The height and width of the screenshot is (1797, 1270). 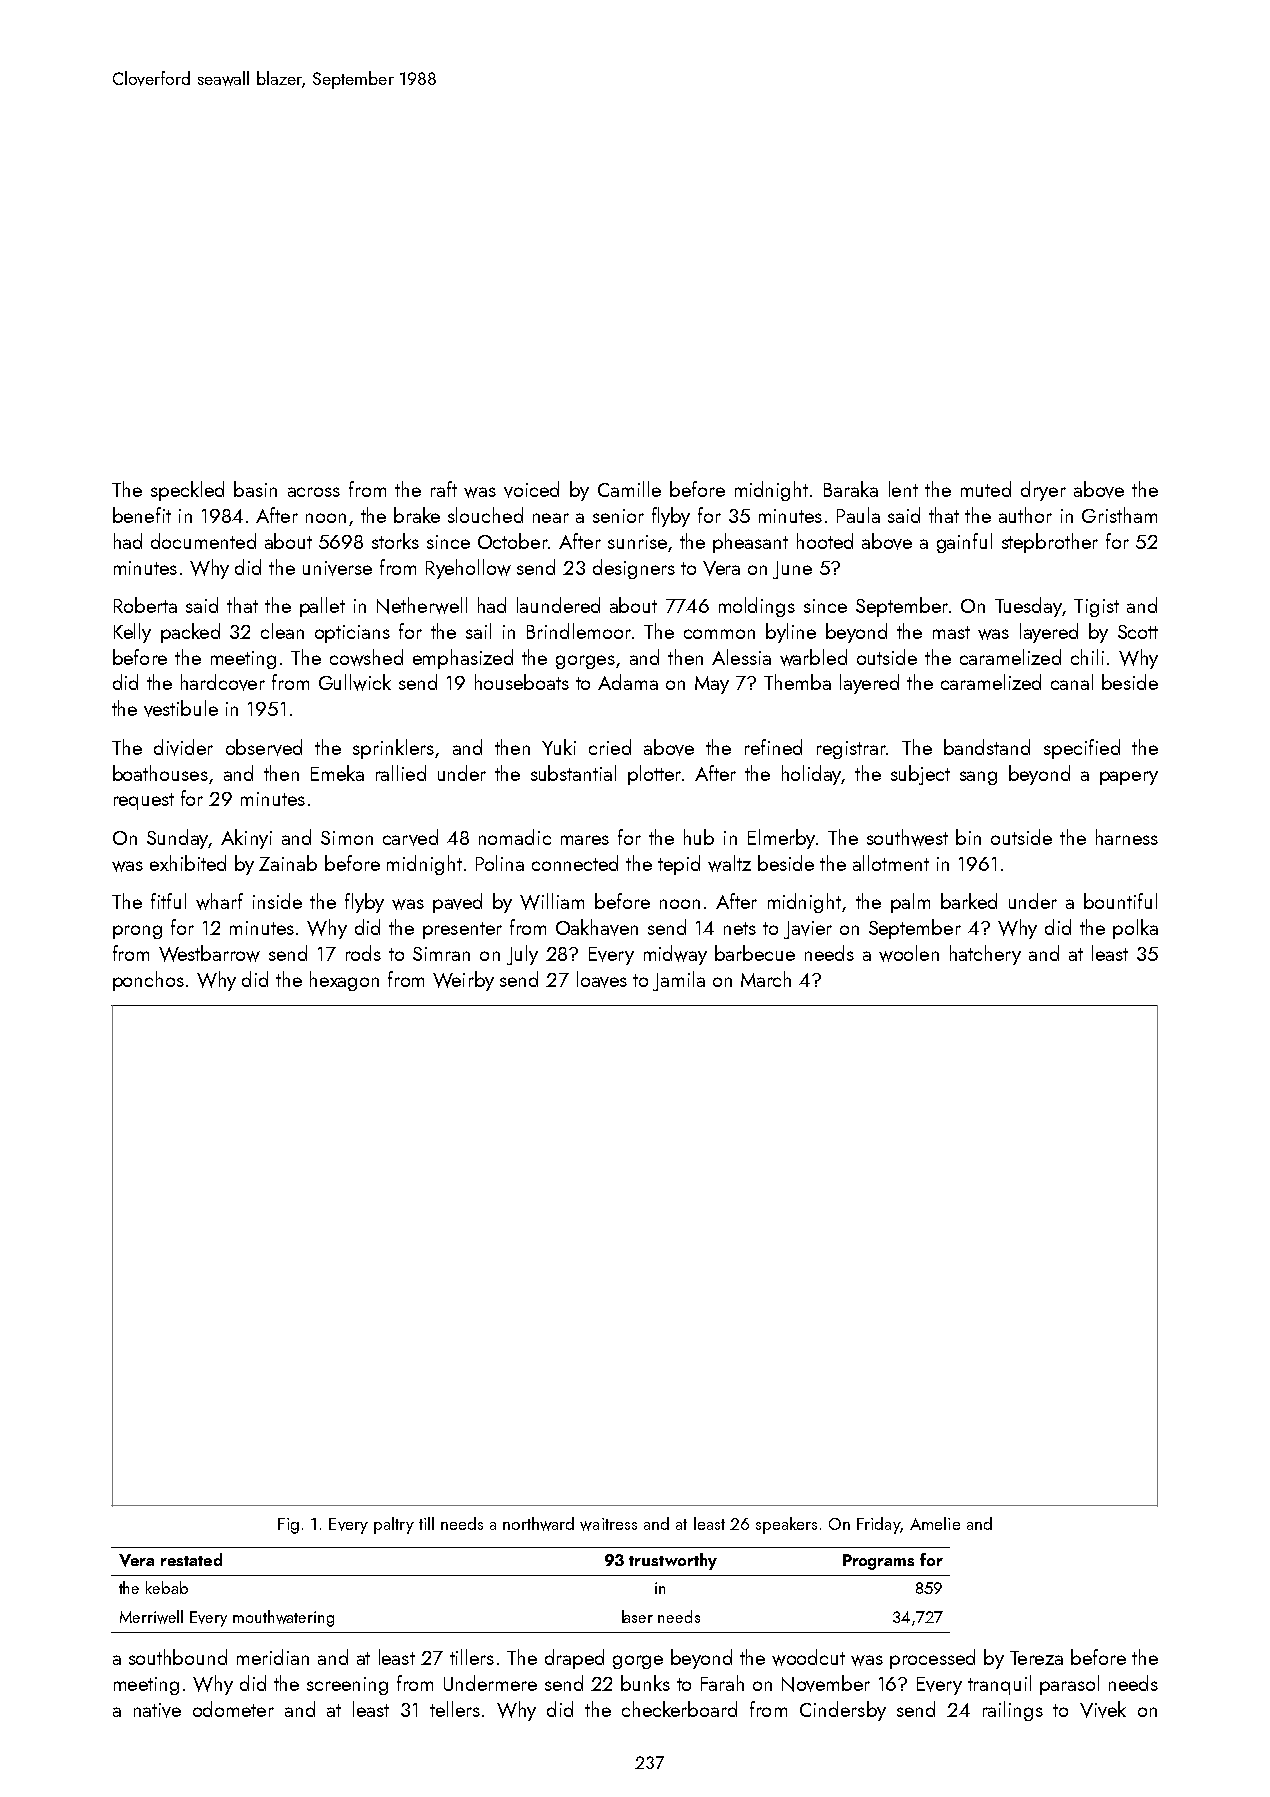 What do you see at coordinates (964, 543) in the screenshot?
I see `gainful` at bounding box center [964, 543].
